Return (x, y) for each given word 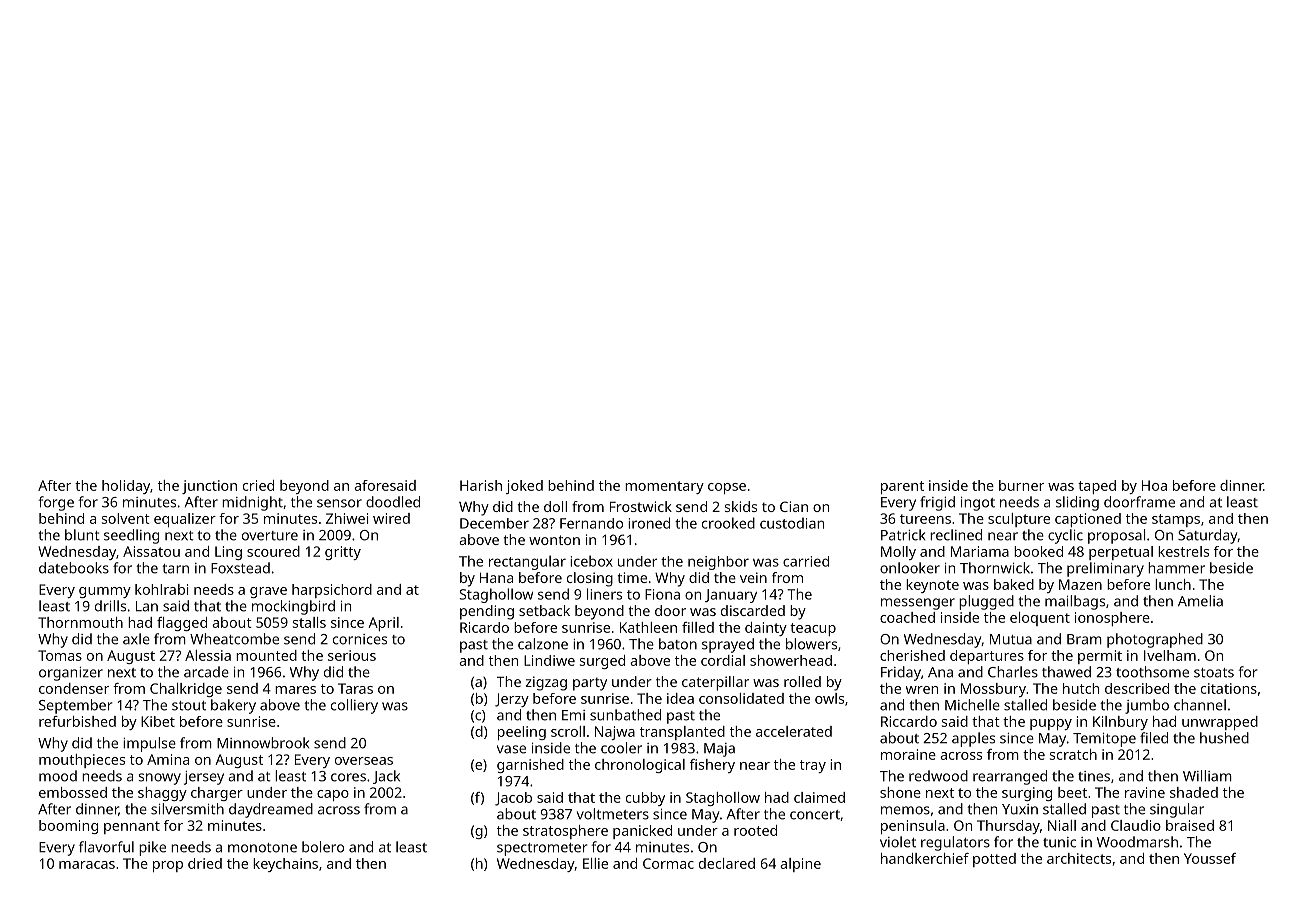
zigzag (546, 683)
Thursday (1008, 827)
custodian (792, 523)
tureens (925, 519)
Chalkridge (186, 690)
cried (258, 485)
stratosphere (565, 832)
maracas (87, 865)
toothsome (1152, 672)
